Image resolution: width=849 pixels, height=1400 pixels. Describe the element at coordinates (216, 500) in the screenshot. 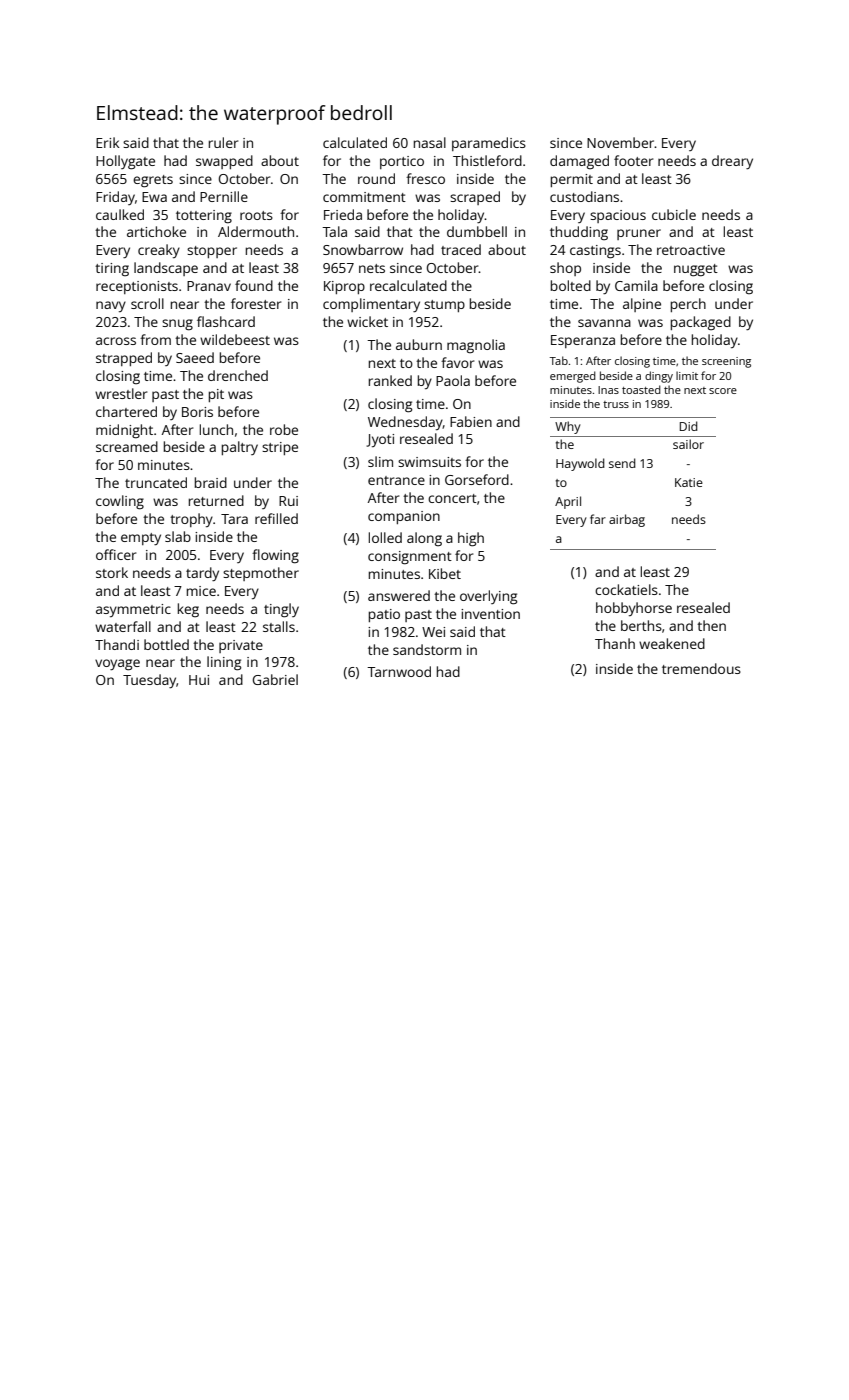

I see `returned` at that location.
